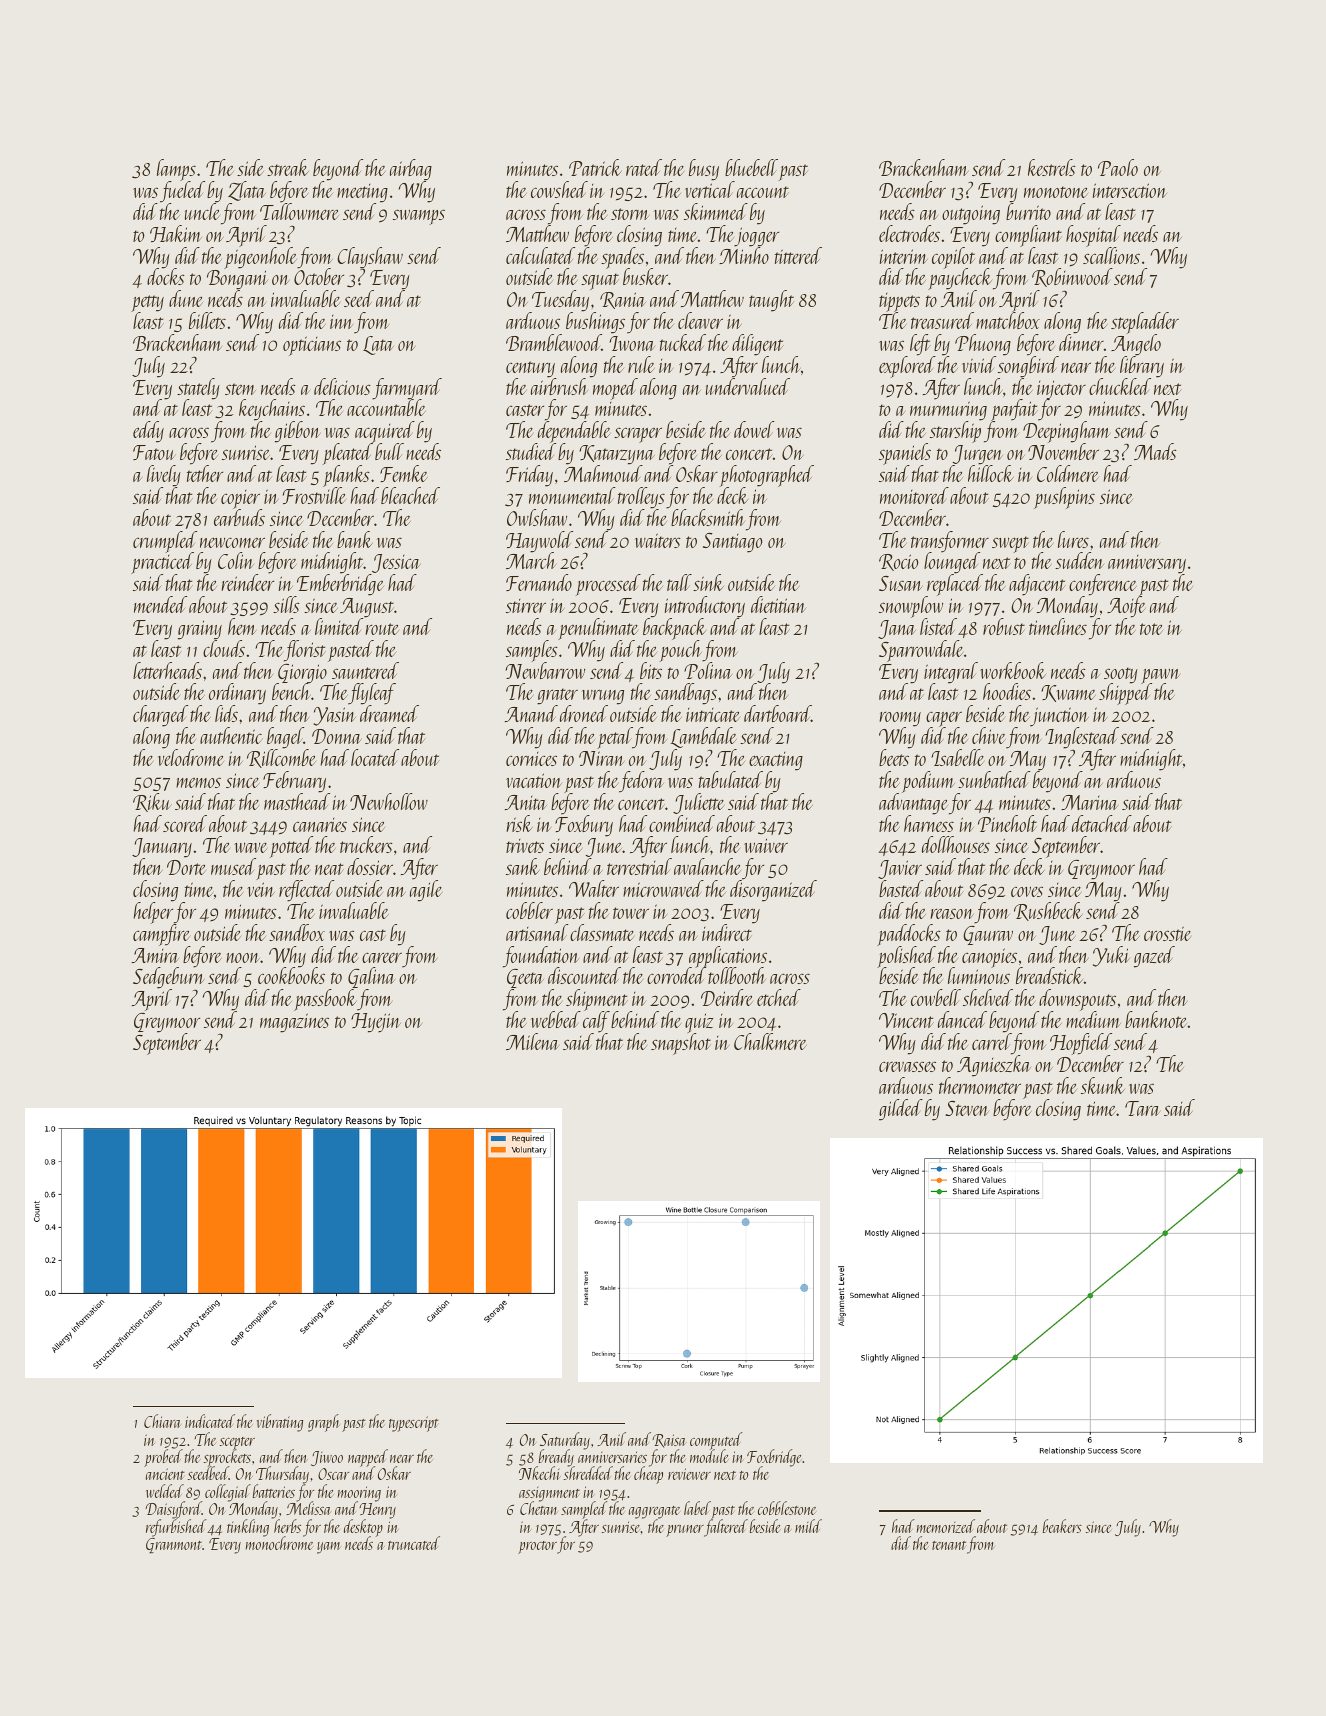 This page has width=1326, height=1716. What do you see at coordinates (1130, 190) in the page?
I see `intersection` at bounding box center [1130, 190].
